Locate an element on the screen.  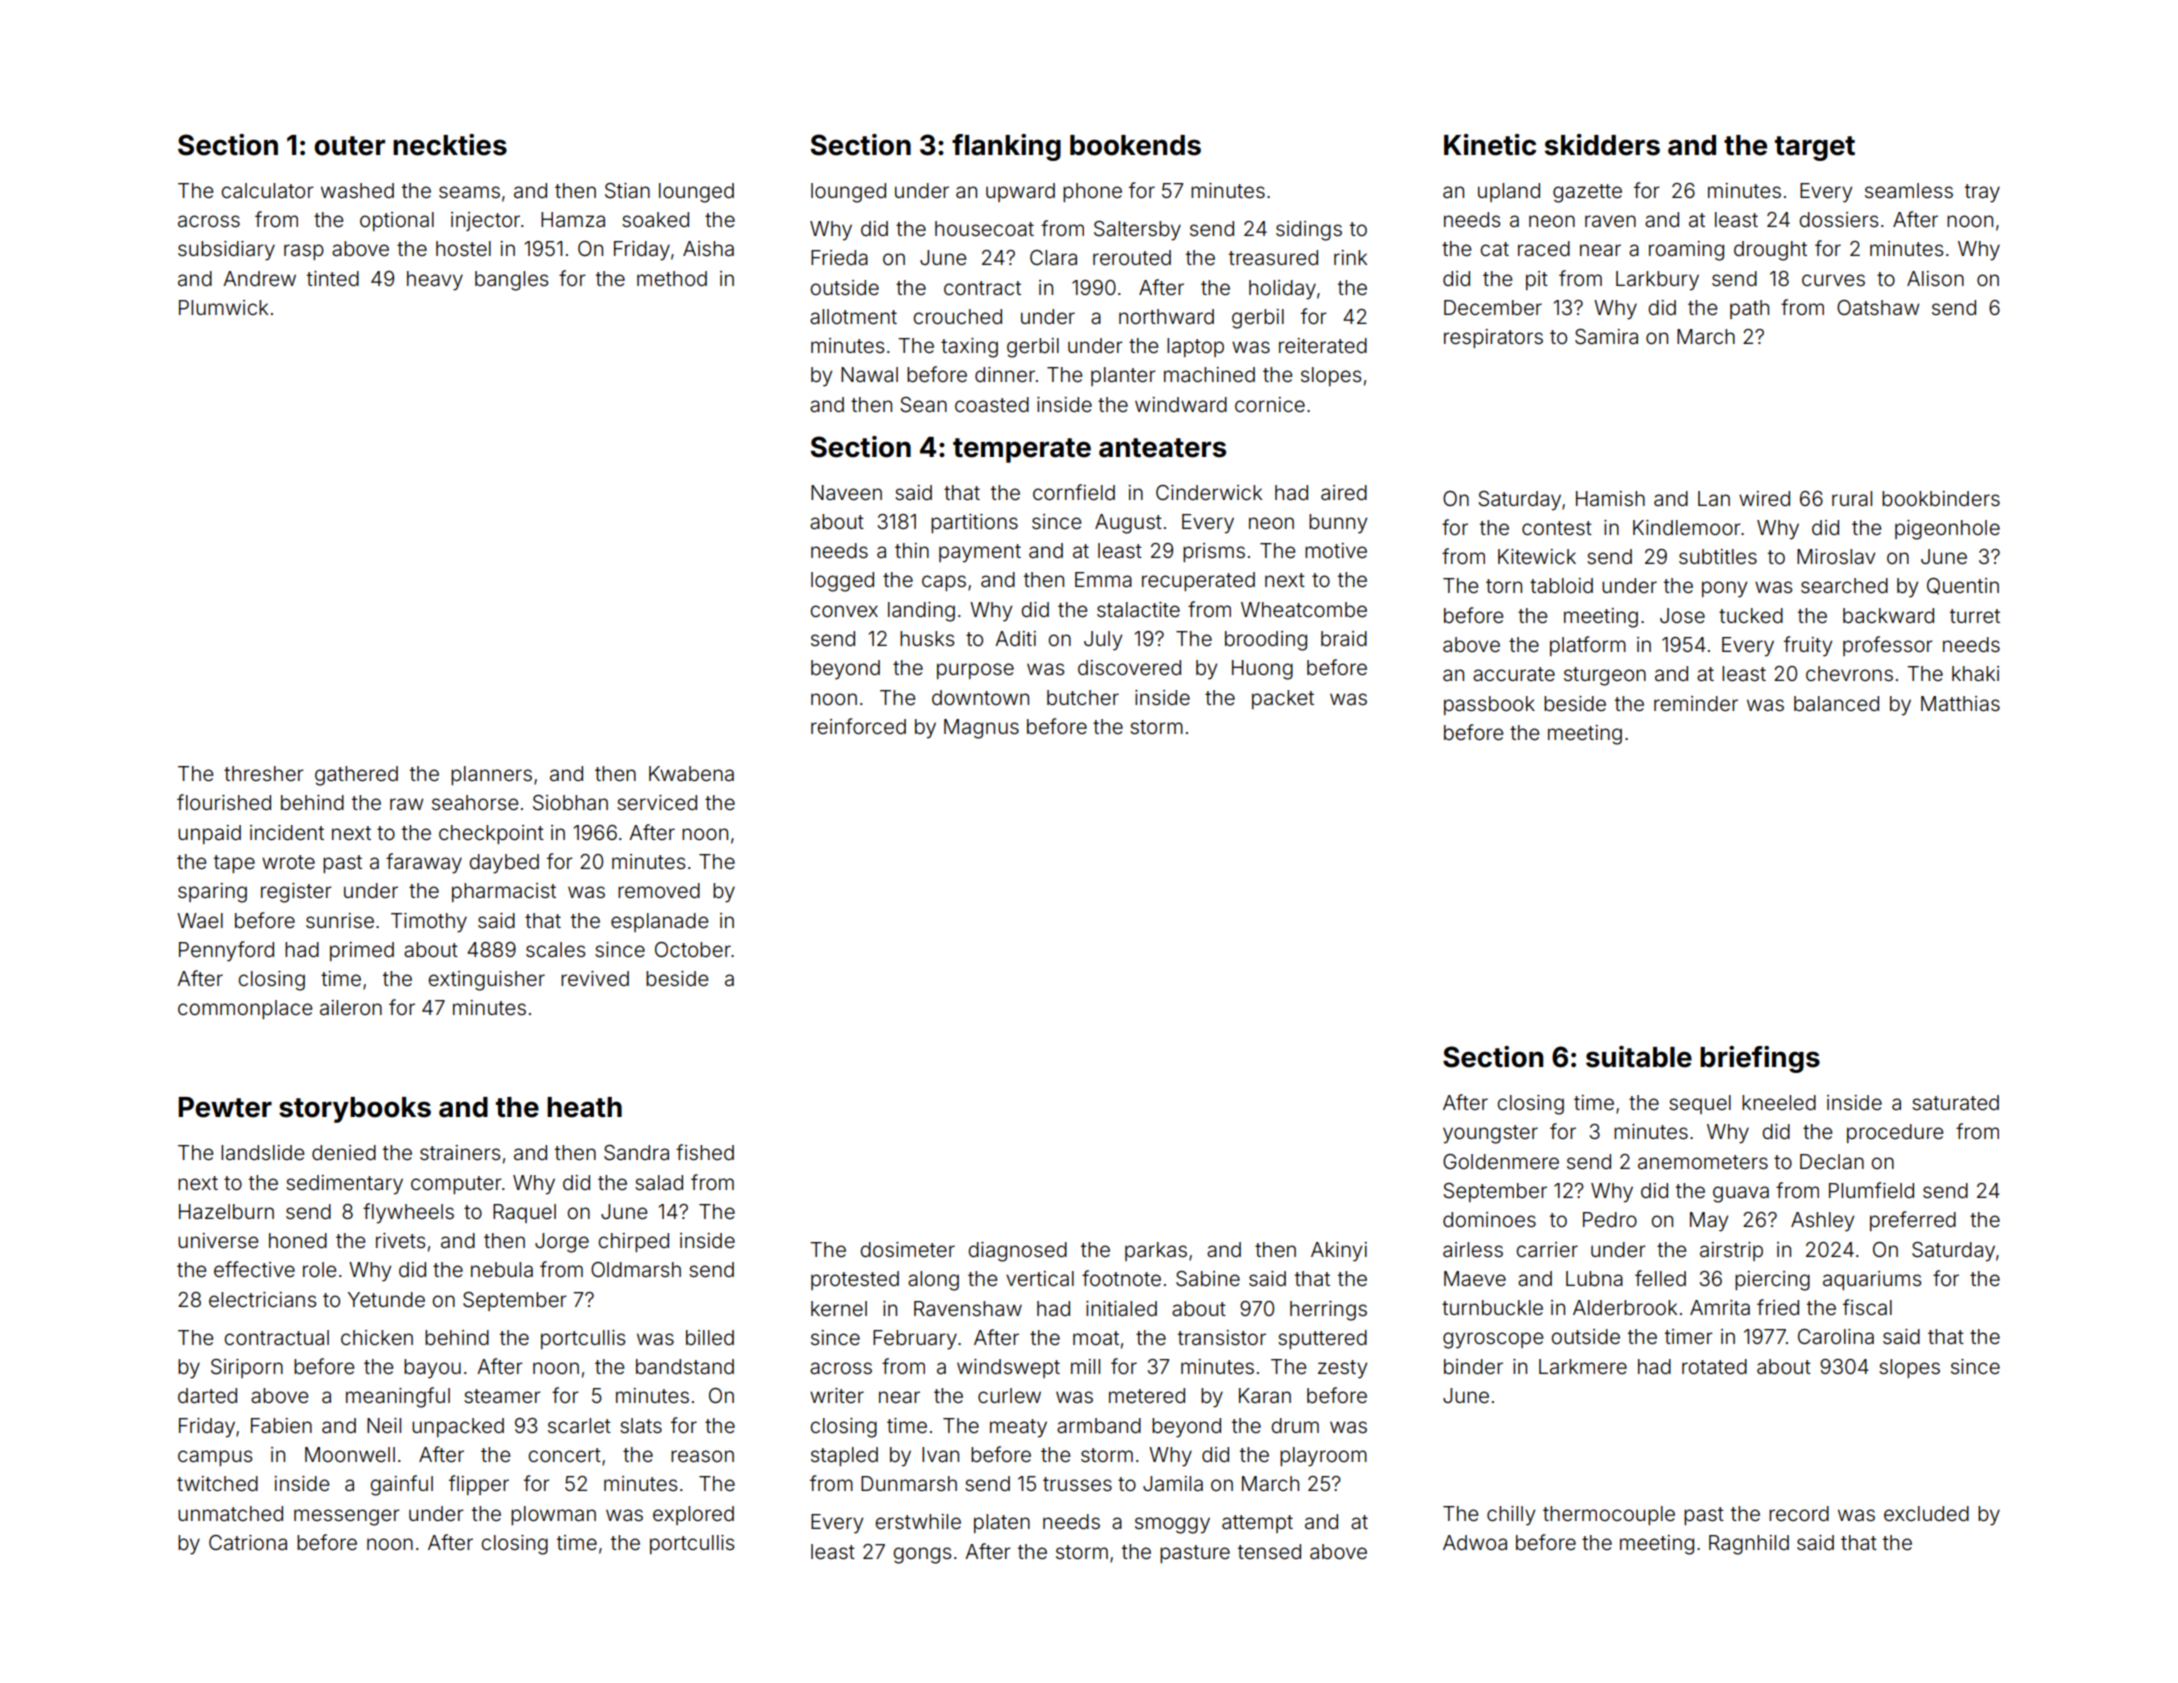
dosimeter is located at coordinates (907, 1249).
